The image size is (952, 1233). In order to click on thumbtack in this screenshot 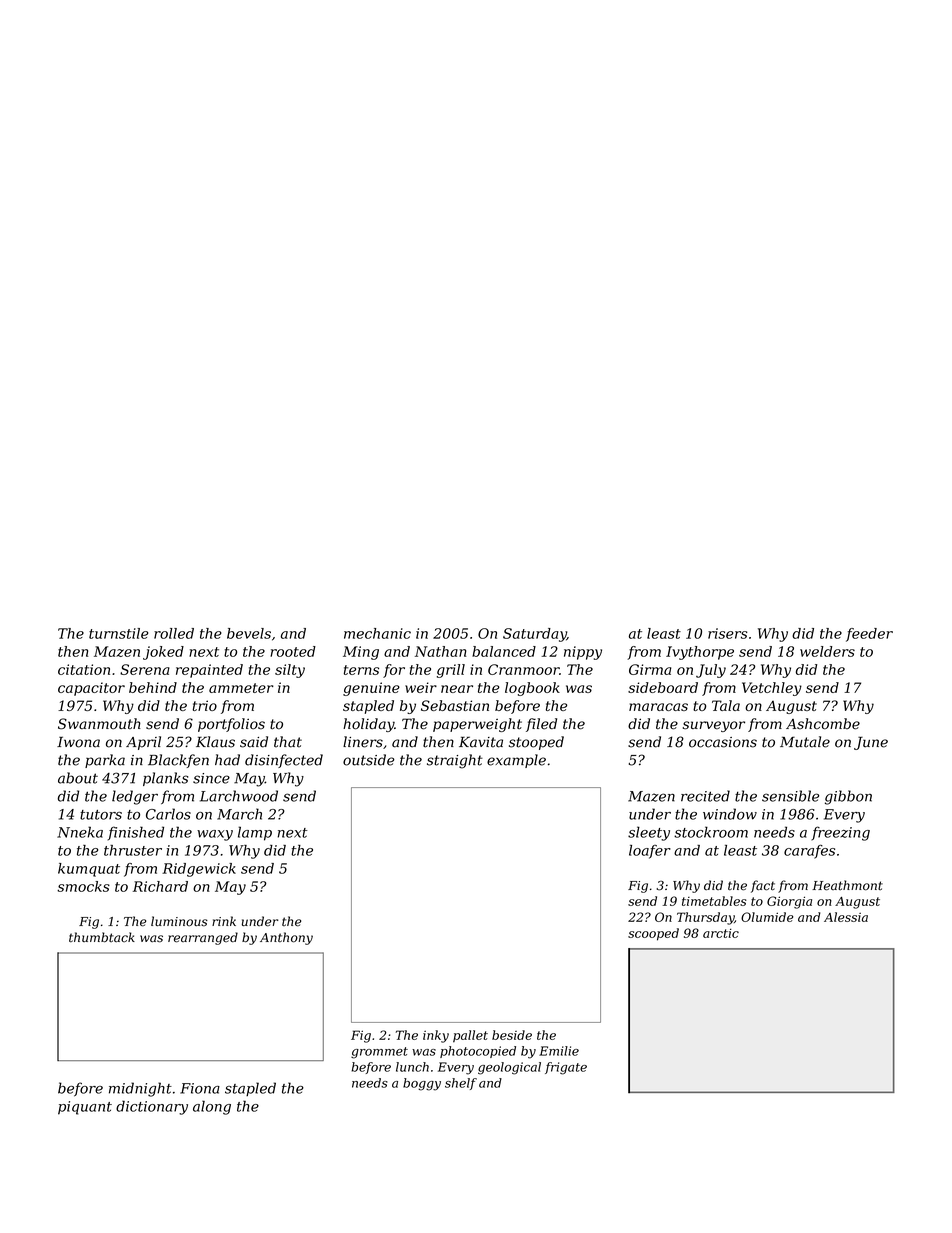, I will do `click(102, 937)`.
